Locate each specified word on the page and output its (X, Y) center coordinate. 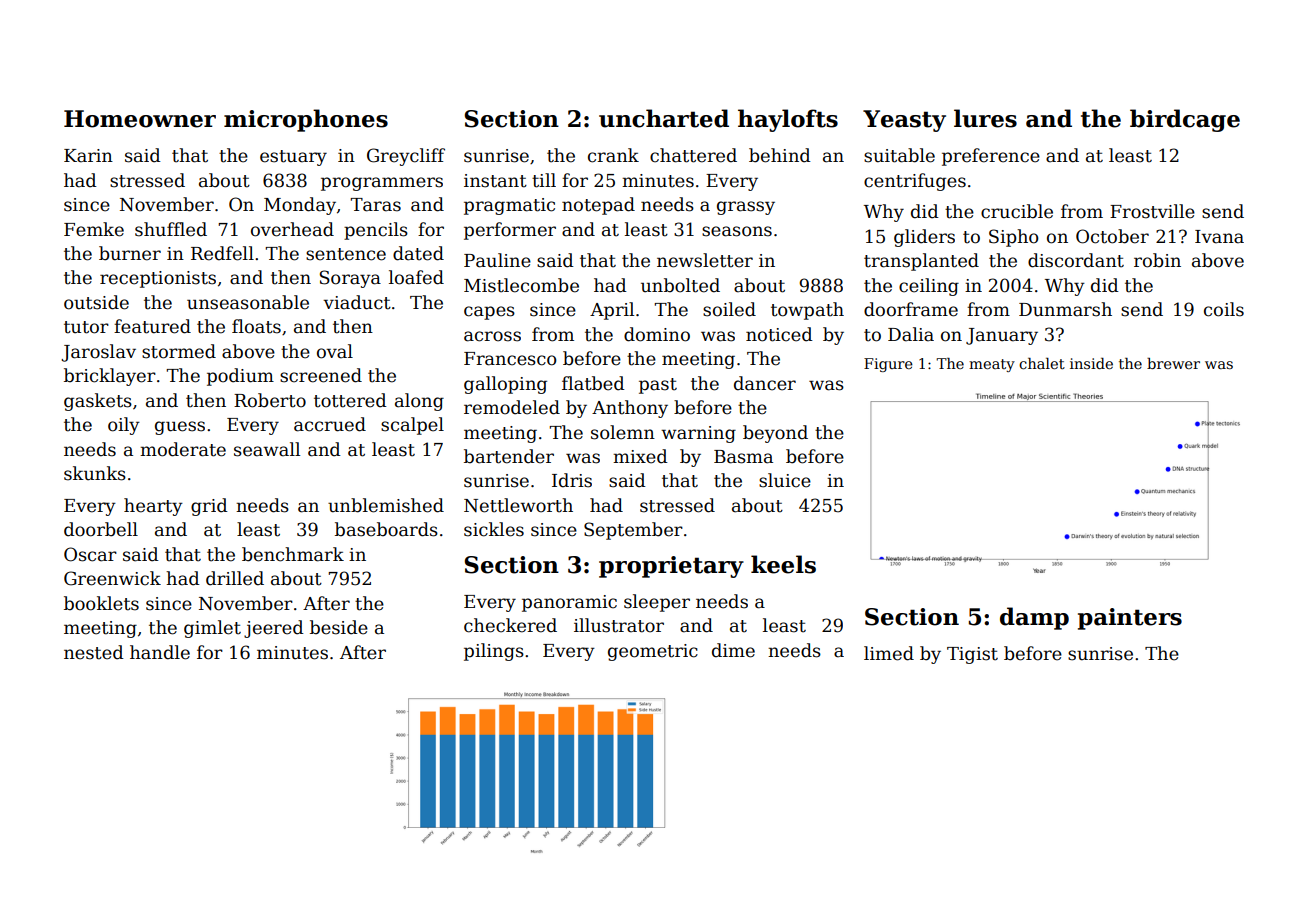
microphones (306, 120)
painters (1130, 619)
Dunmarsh (1065, 309)
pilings (494, 652)
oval (335, 351)
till (544, 180)
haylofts (788, 120)
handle (160, 652)
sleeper (657, 603)
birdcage (1185, 120)
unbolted (680, 285)
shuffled (171, 229)
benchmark (293, 554)
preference (991, 157)
